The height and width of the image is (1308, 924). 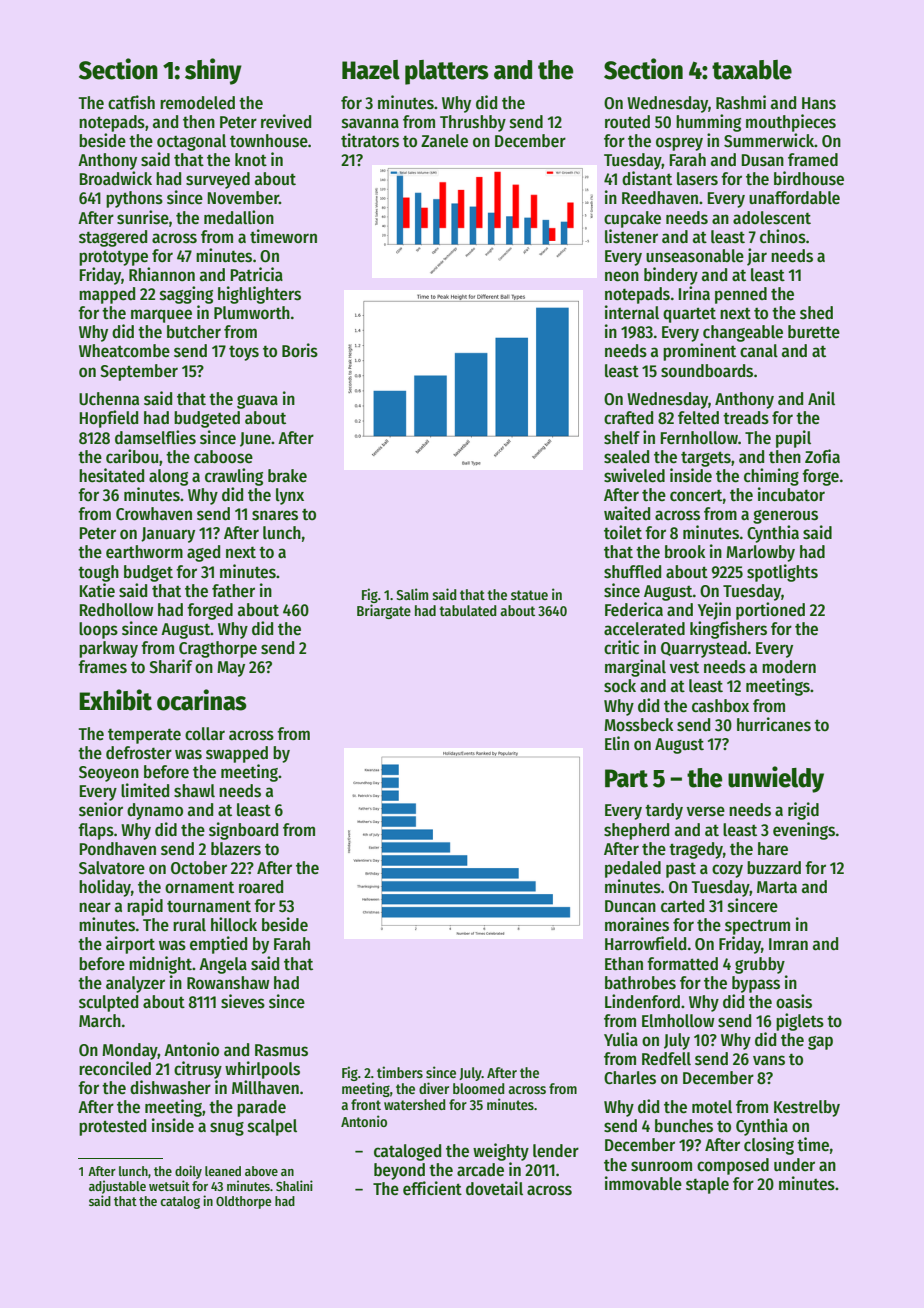 I want to click on staple, so click(x=707, y=1185).
